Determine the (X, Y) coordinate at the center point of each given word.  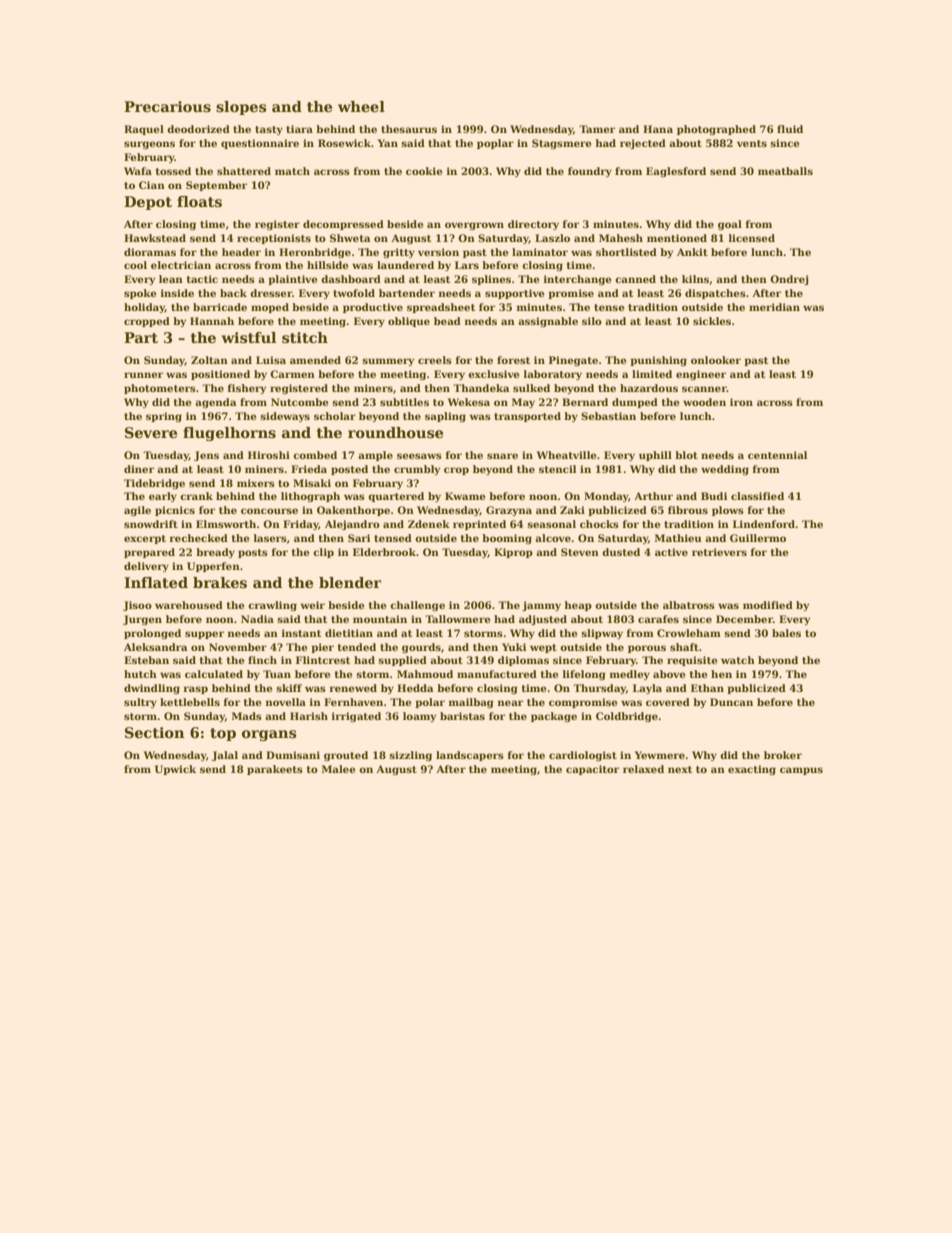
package (554, 717)
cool (135, 265)
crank (196, 496)
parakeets (275, 770)
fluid (790, 129)
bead (447, 321)
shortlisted (626, 252)
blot (686, 455)
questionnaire (260, 144)
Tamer (597, 129)
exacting (752, 770)
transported (527, 417)
